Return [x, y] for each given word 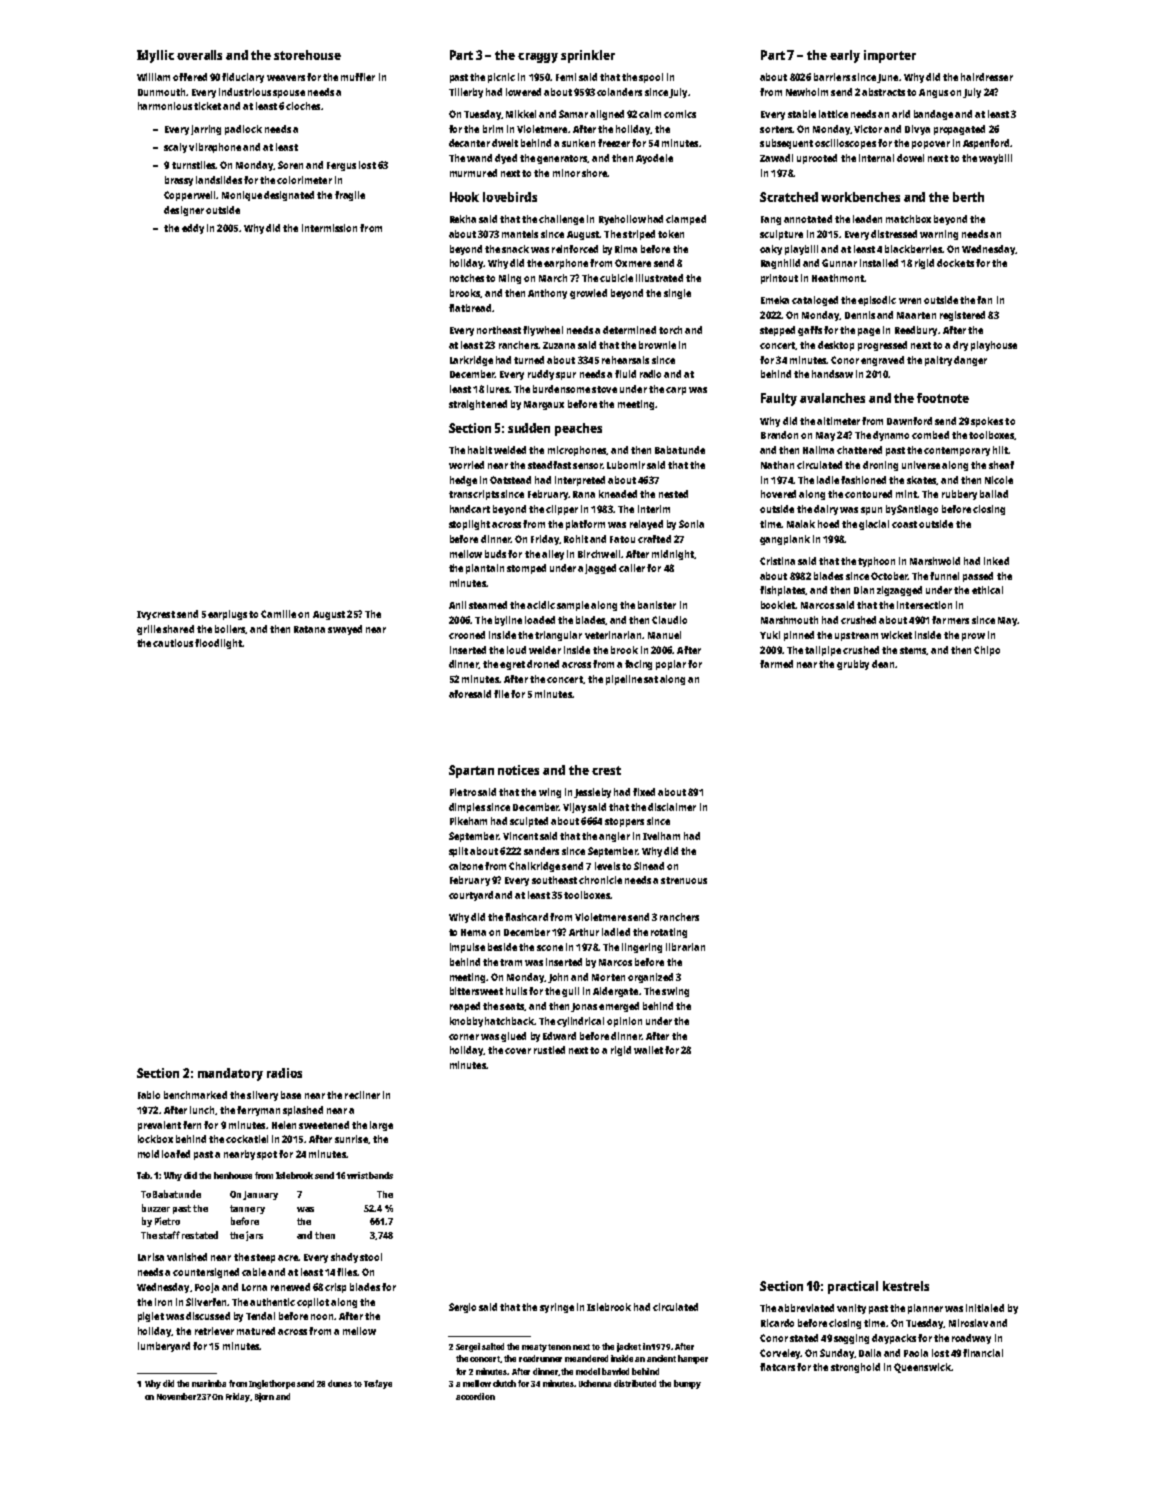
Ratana [309, 629]
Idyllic [155, 56]
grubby [853, 665]
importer [890, 56]
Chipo [987, 651]
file [501, 694]
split [458, 852]
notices [518, 770]
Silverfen [206, 1302]
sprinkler [588, 56]
